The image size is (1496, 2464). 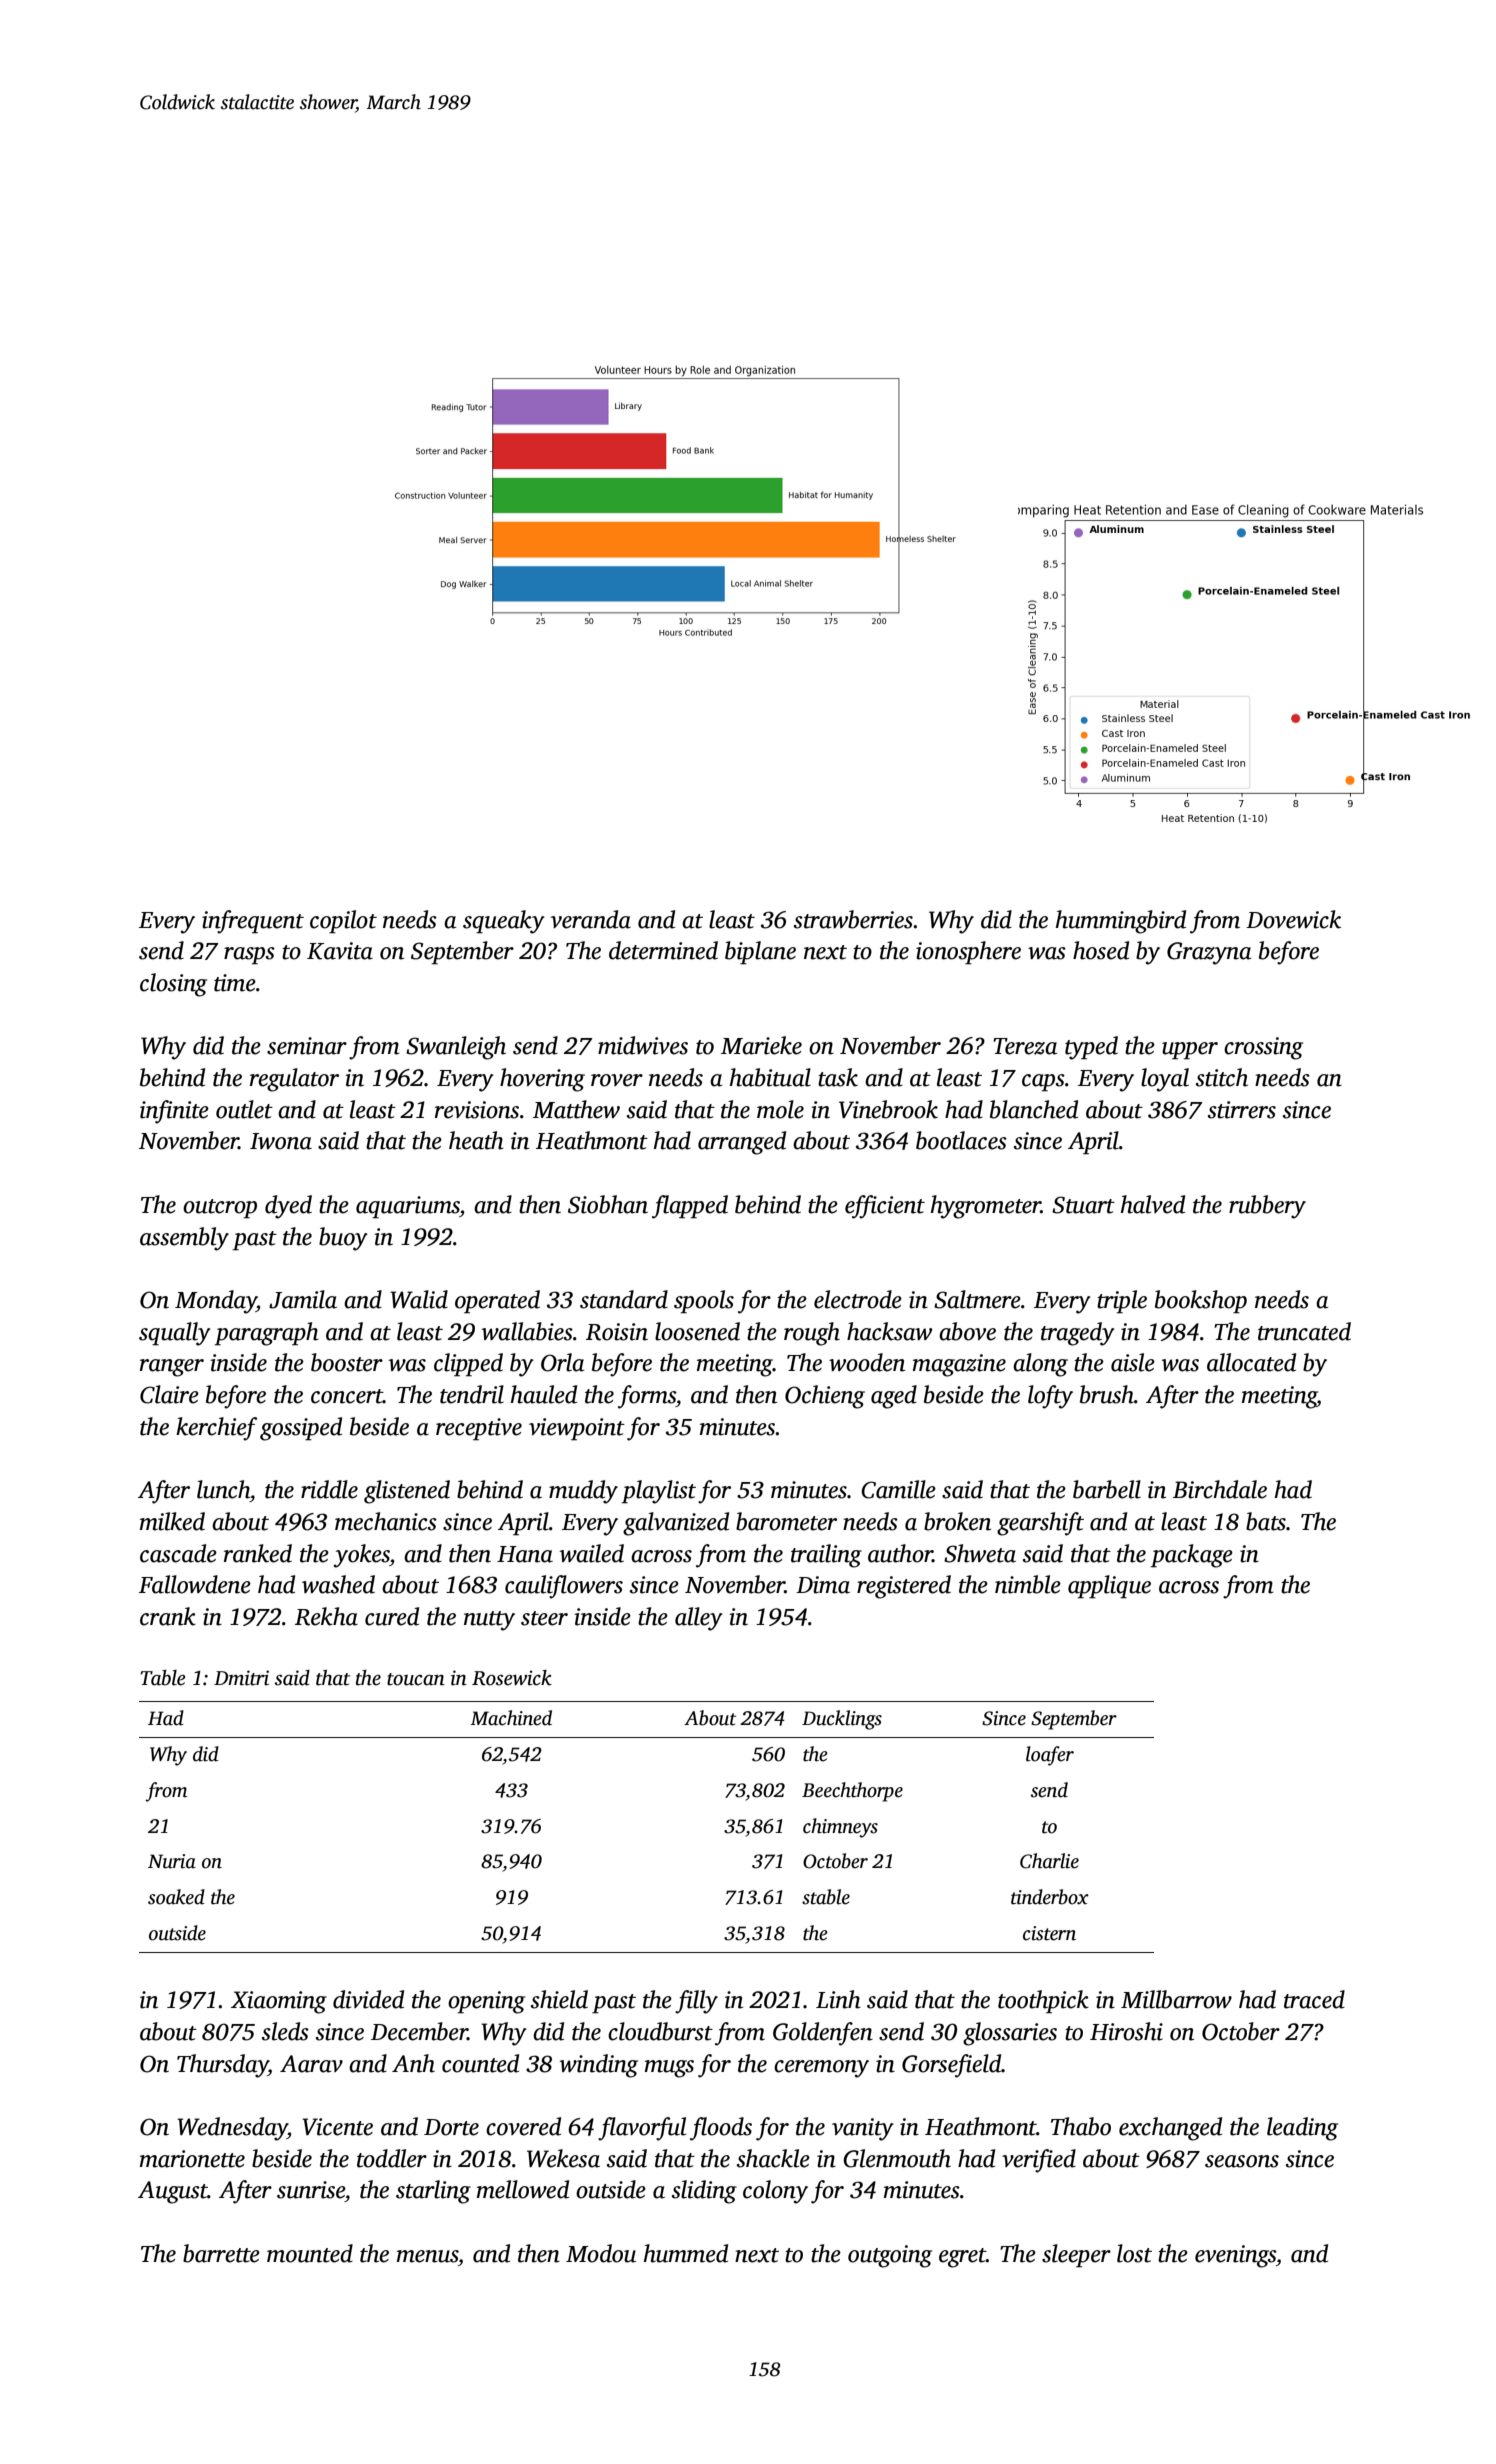 I want to click on winding, so click(x=599, y=2066).
